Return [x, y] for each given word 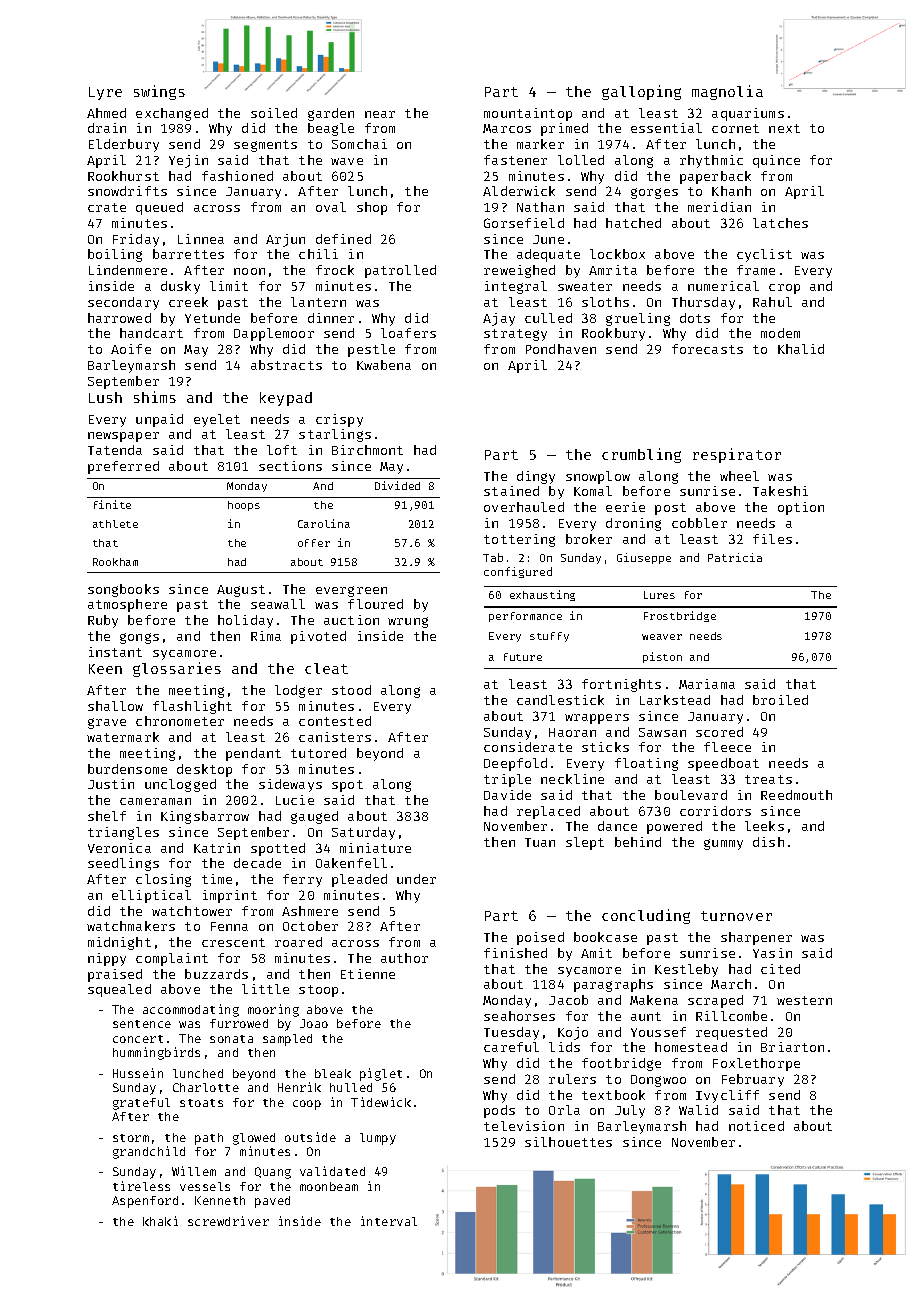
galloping [641, 92]
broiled [780, 700]
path [209, 1139]
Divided [397, 485]
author [404, 958]
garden [331, 114]
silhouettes [568, 1142]
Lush [105, 397]
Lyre [105, 93]
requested [731, 1033]
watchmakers [131, 926]
